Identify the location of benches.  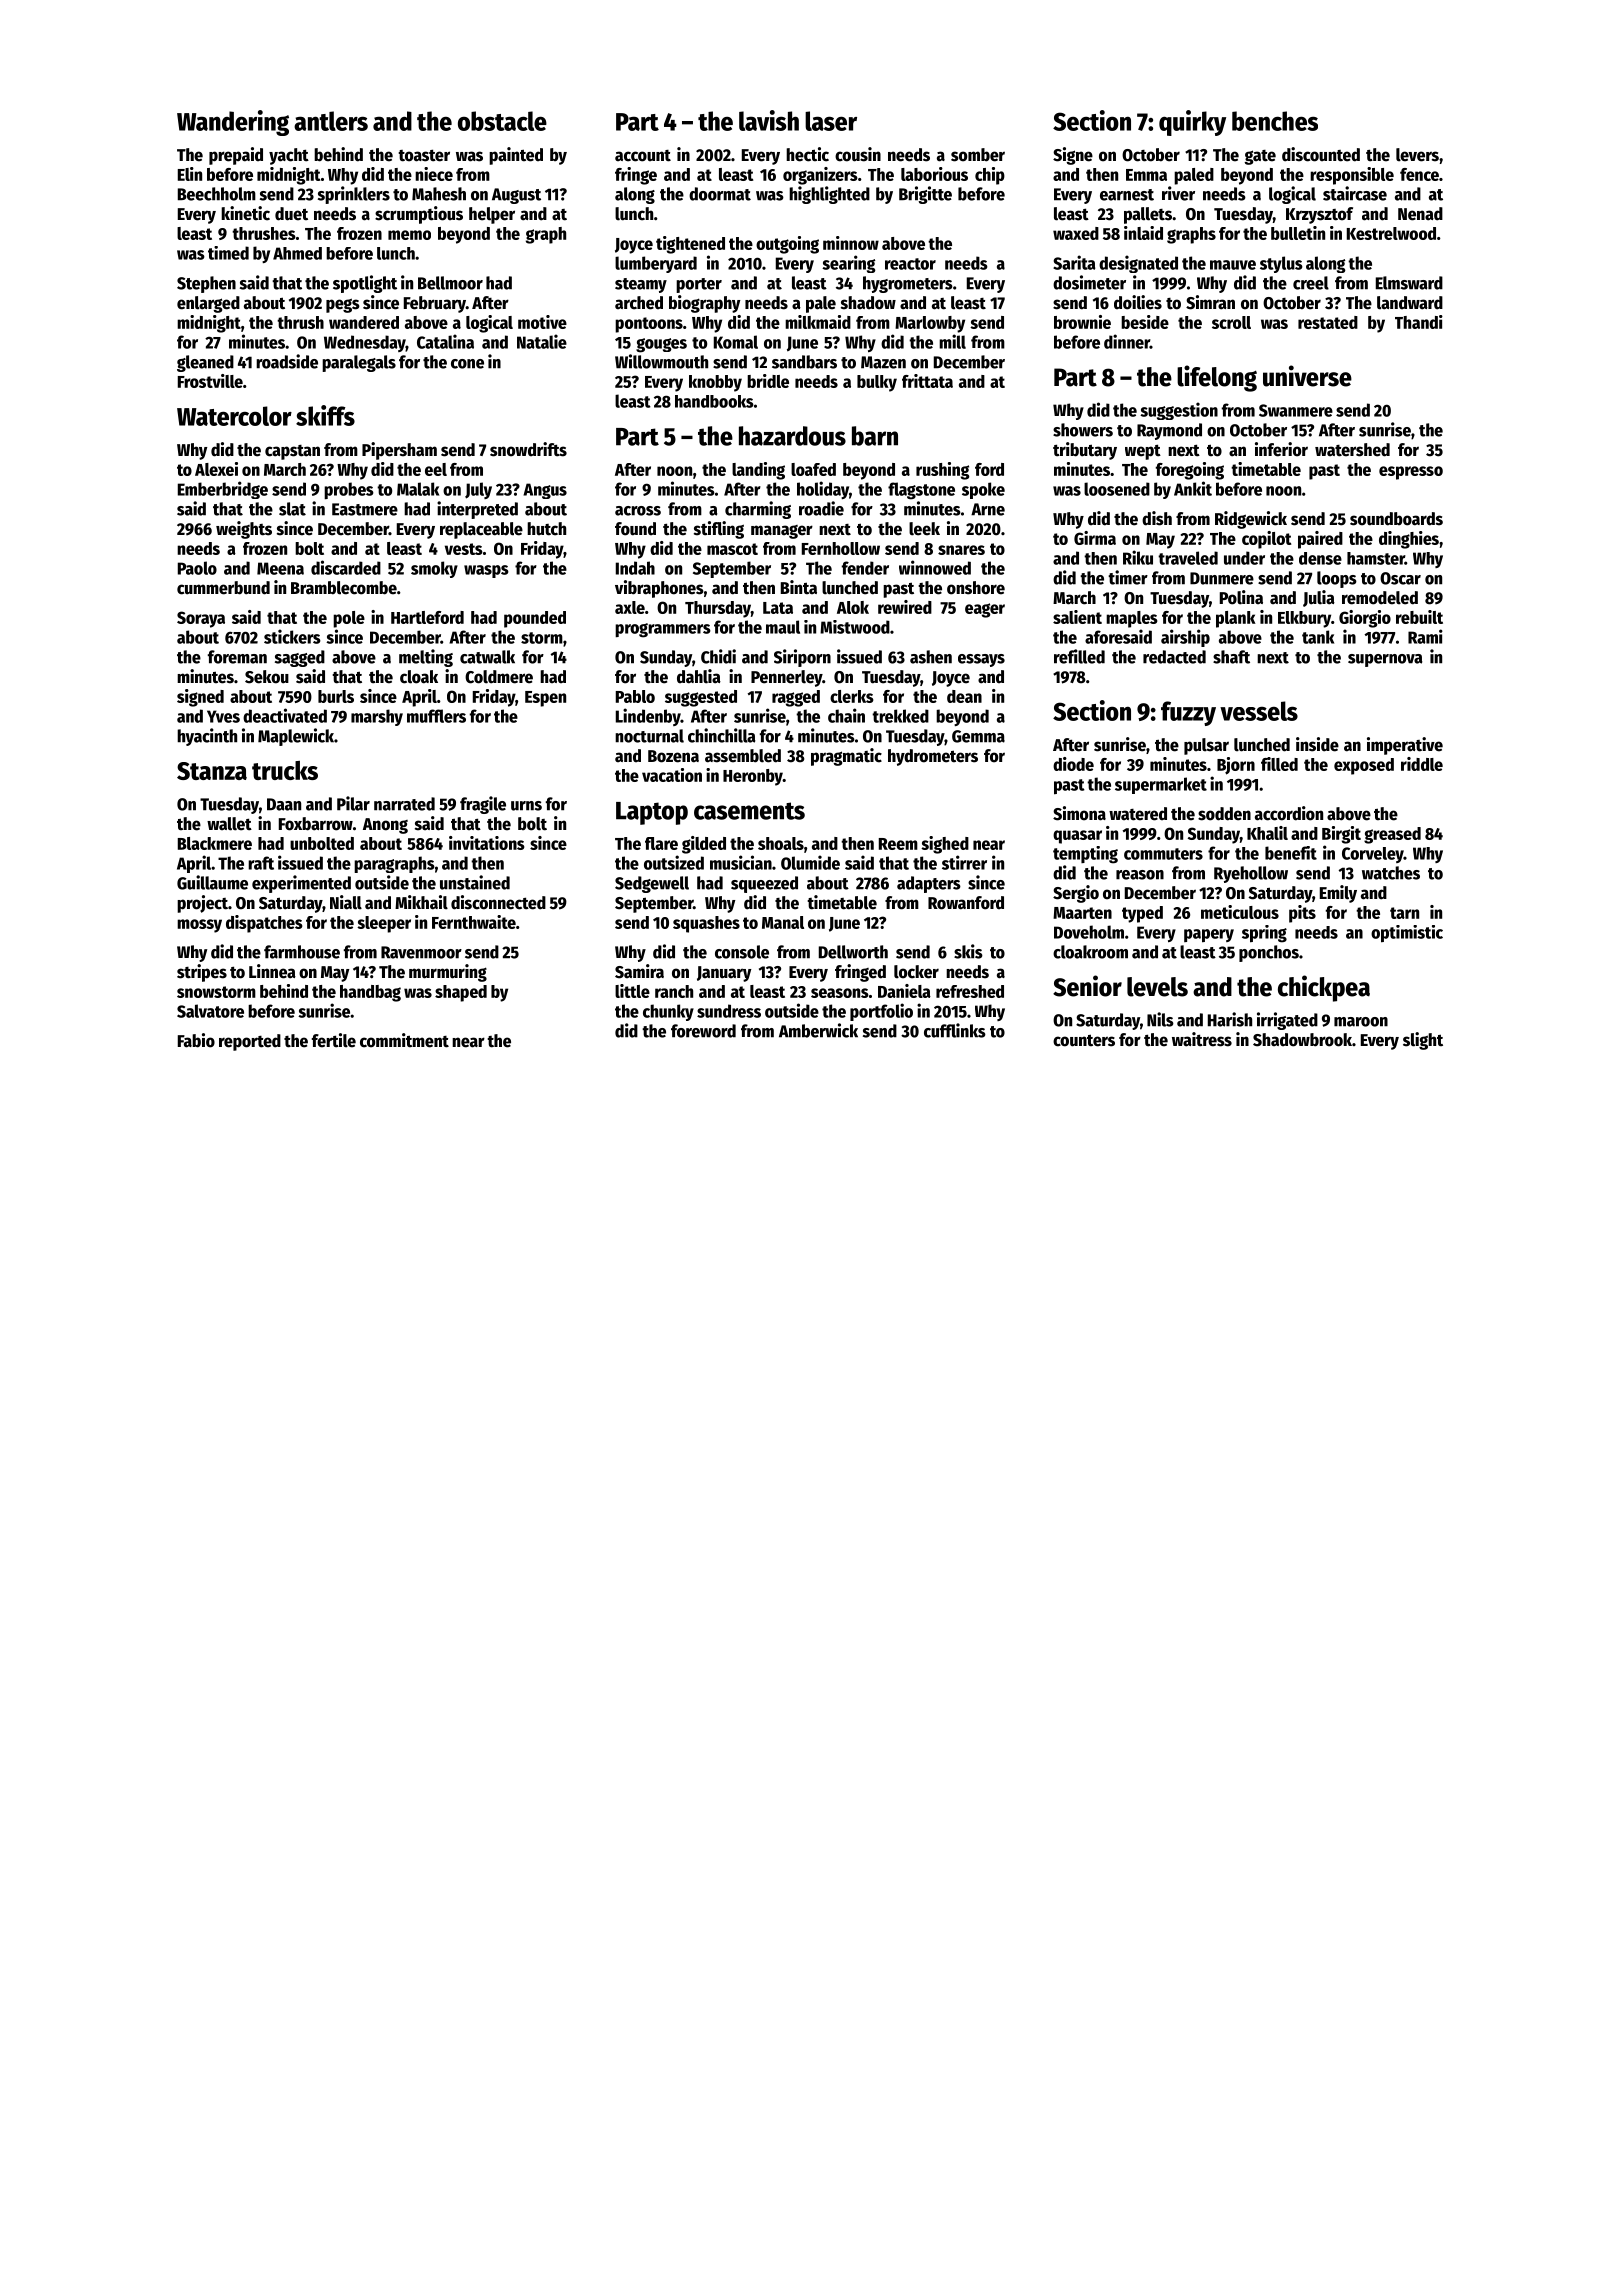
(1275, 121).
